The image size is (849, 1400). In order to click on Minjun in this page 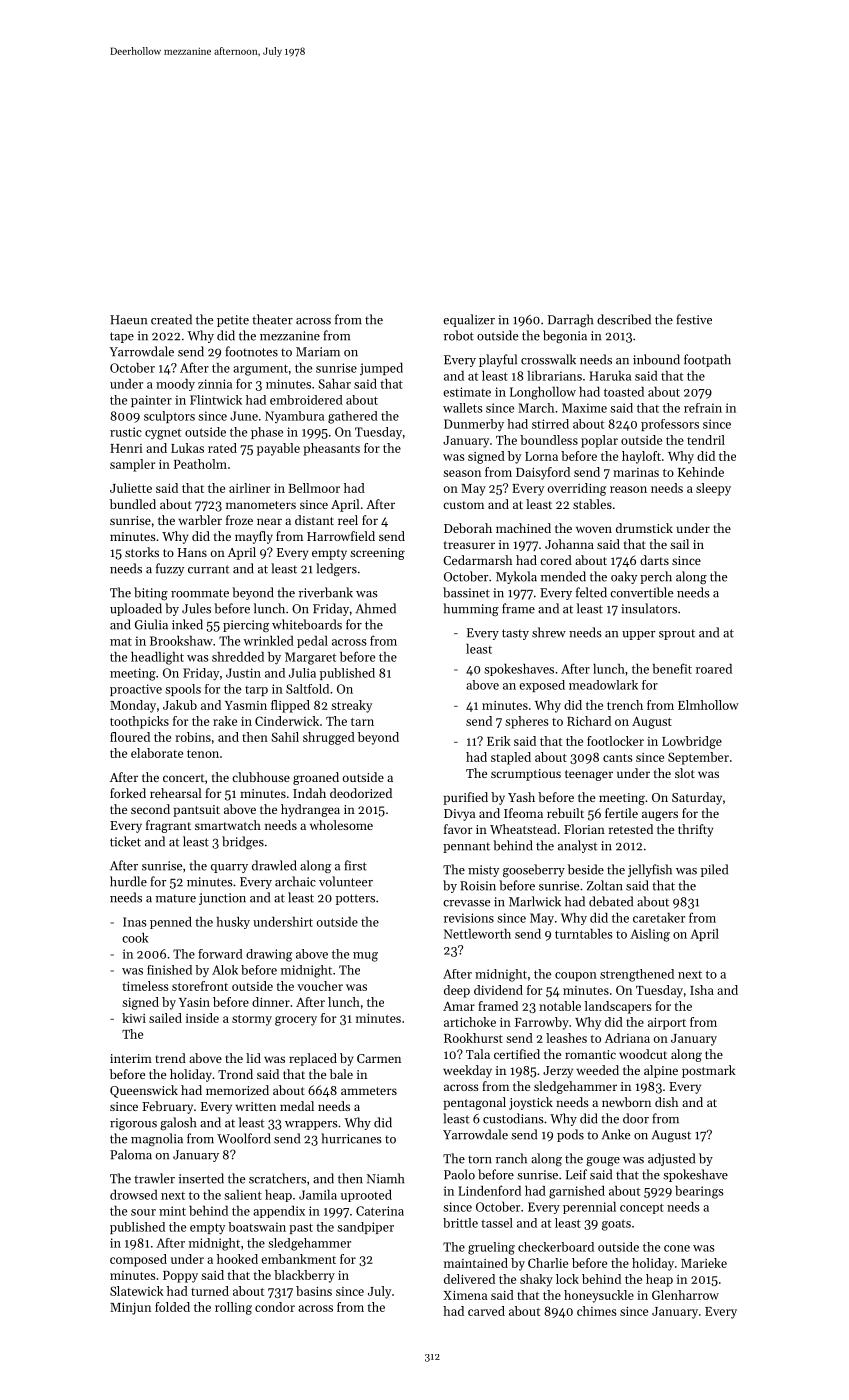, I will do `click(130, 1309)`.
